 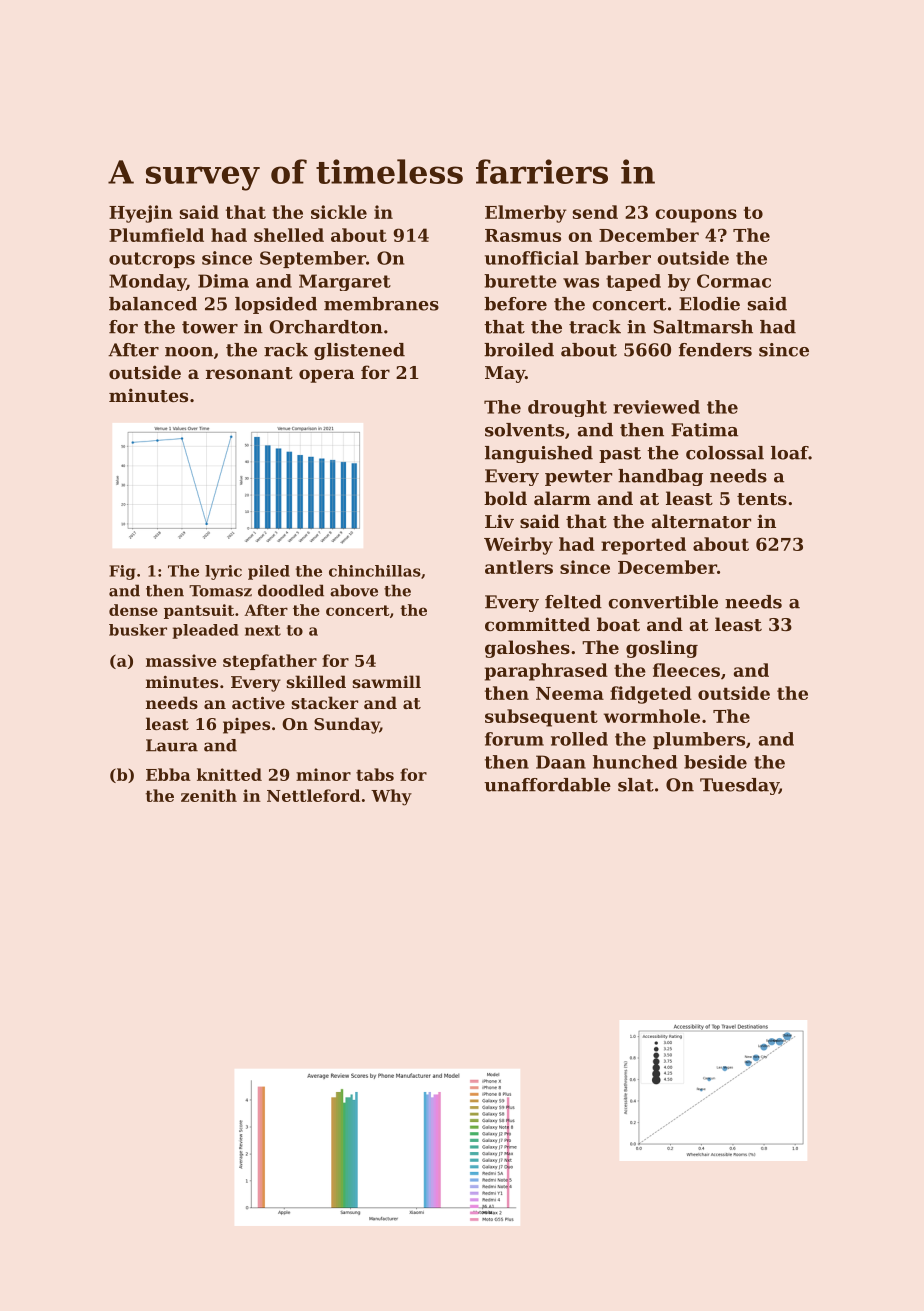 I want to click on Cormac, so click(x=734, y=281).
